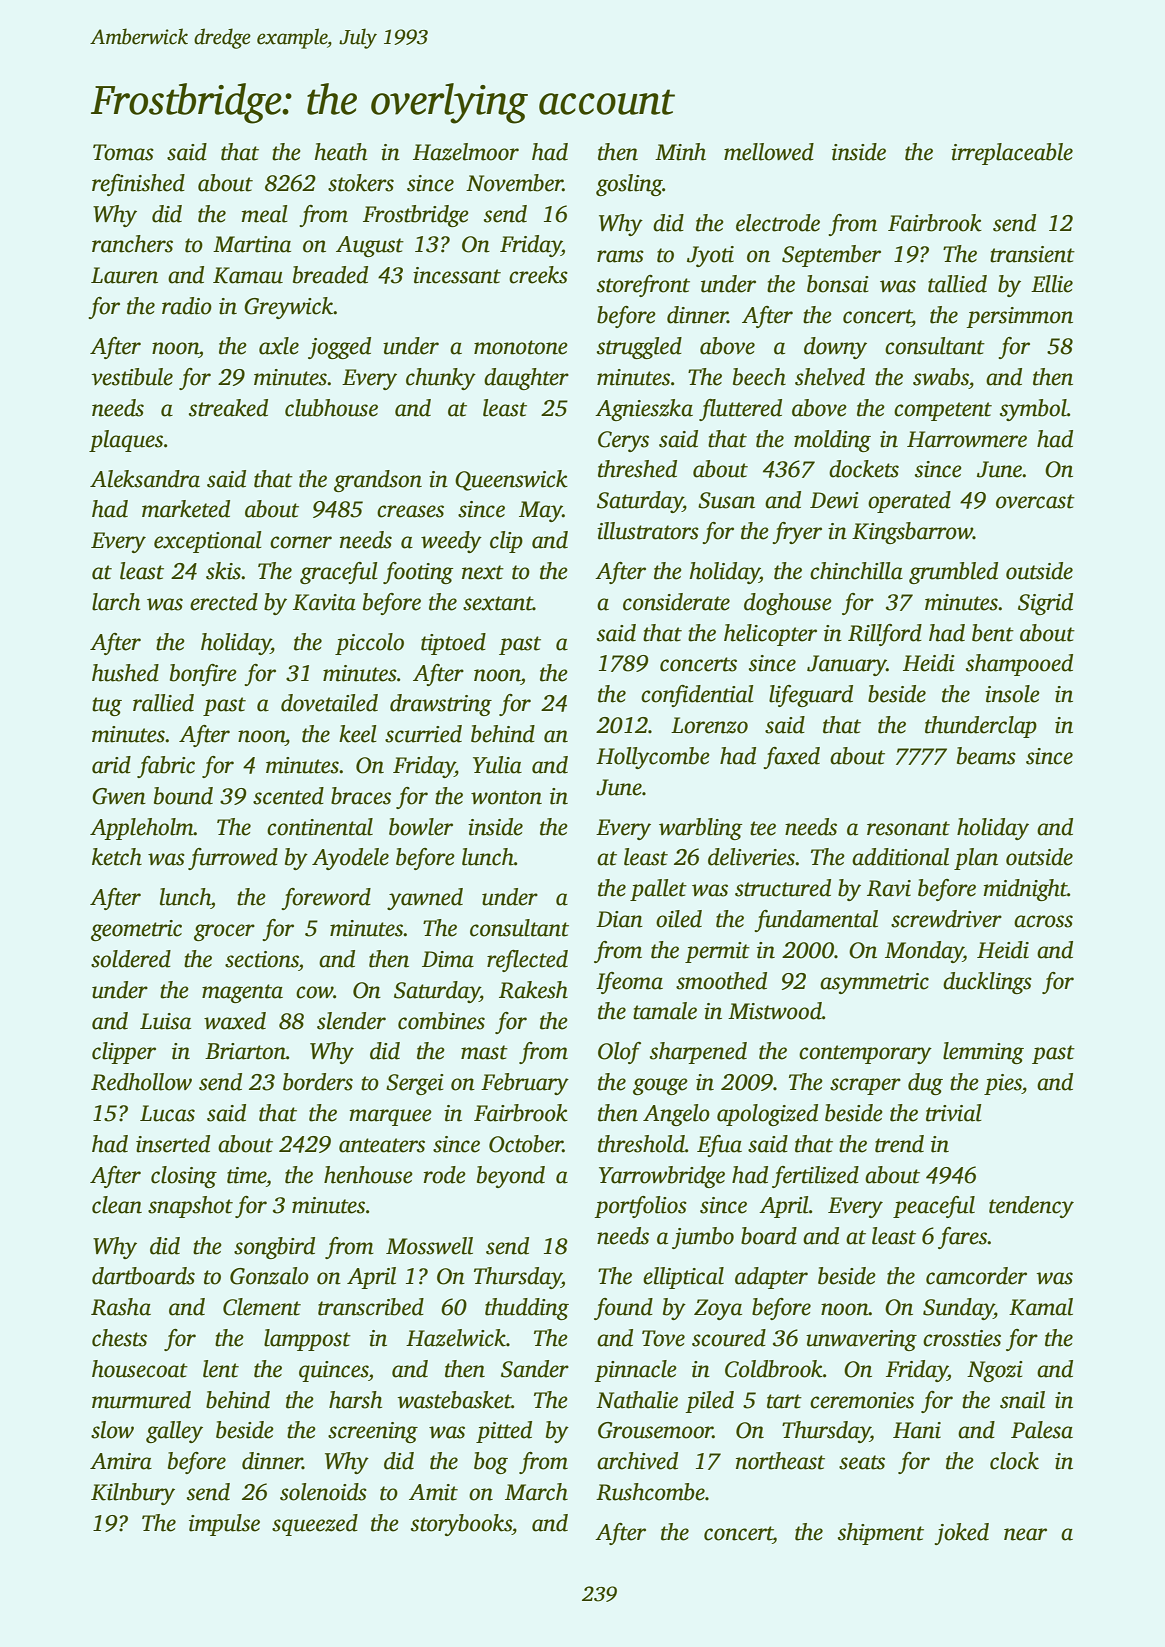  What do you see at coordinates (228, 408) in the screenshot?
I see `streaked` at bounding box center [228, 408].
